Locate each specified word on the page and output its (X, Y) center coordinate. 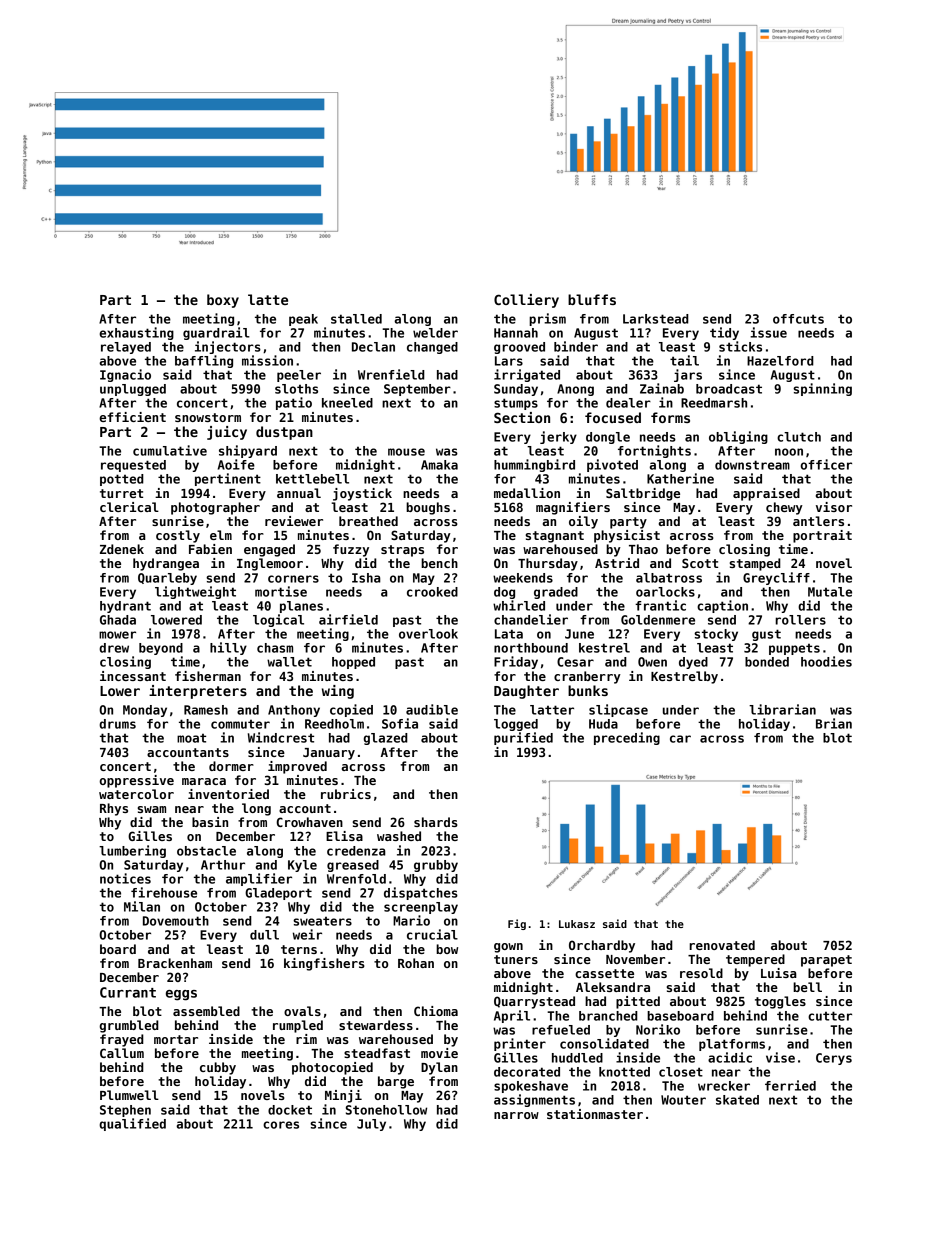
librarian (782, 709)
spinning (822, 389)
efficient (132, 417)
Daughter (526, 692)
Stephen (125, 1111)
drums (117, 724)
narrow (516, 1115)
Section (522, 417)
